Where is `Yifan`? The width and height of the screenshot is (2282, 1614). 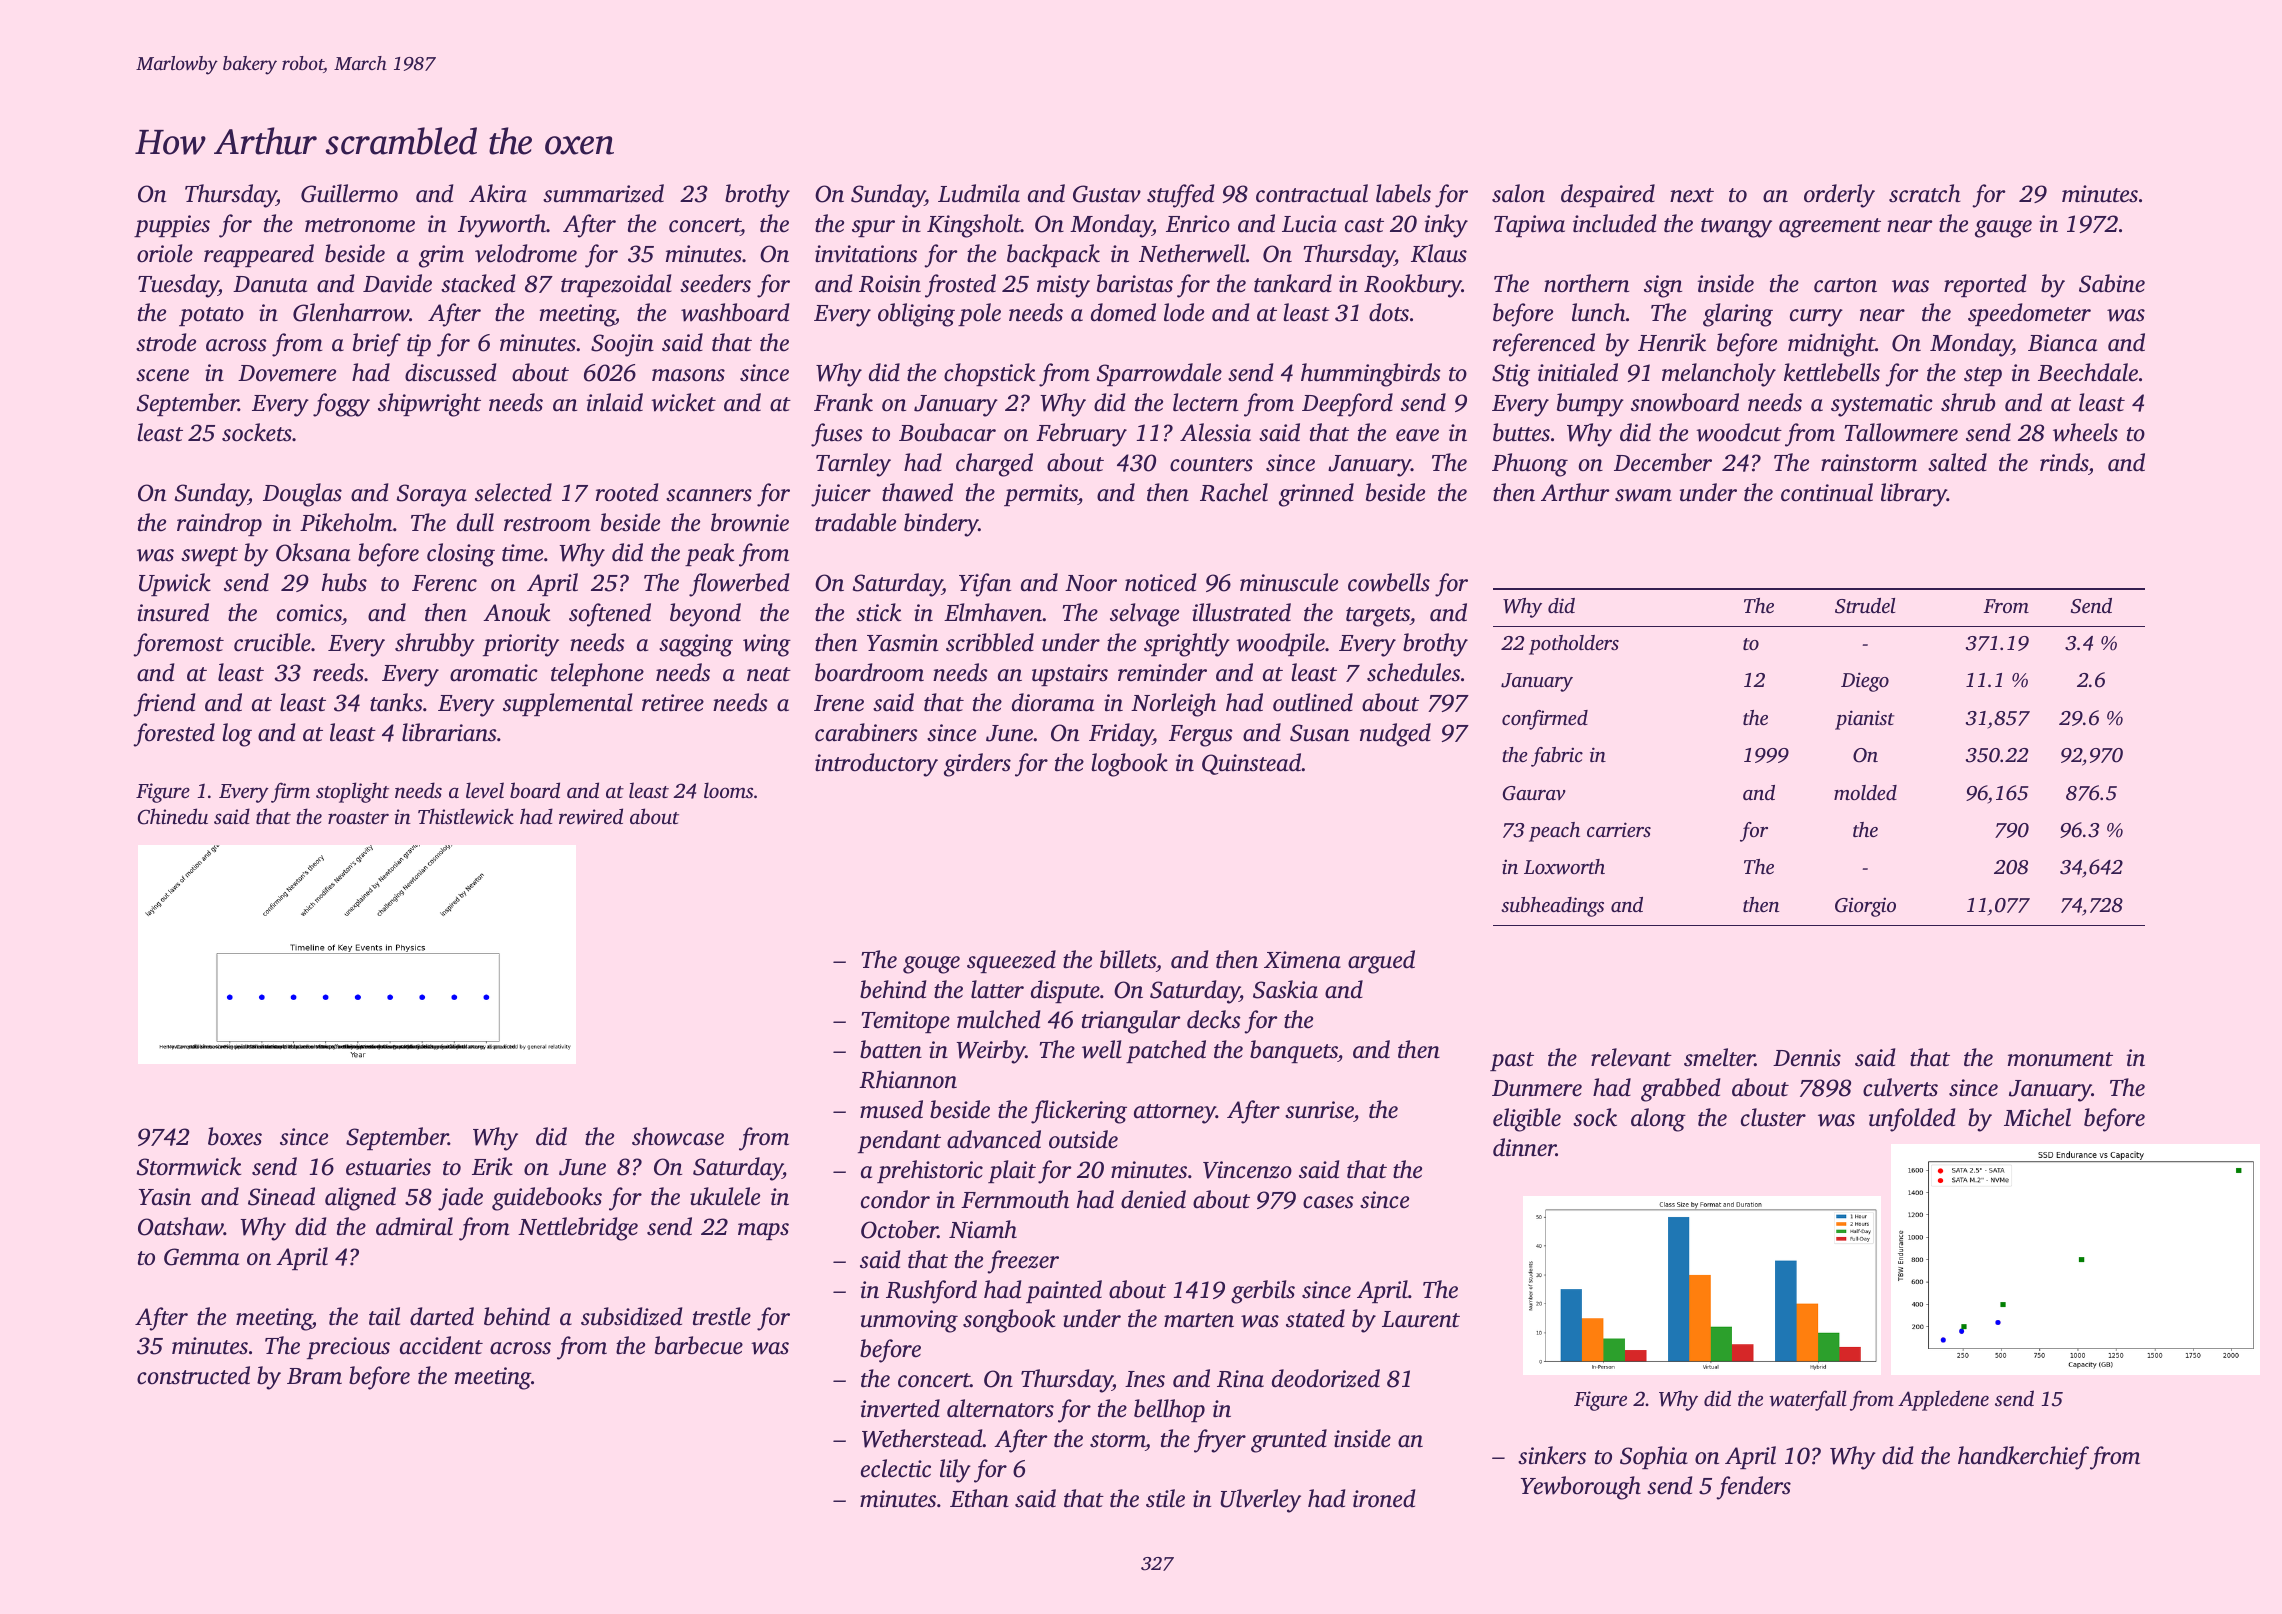 Yifan is located at coordinates (985, 585).
